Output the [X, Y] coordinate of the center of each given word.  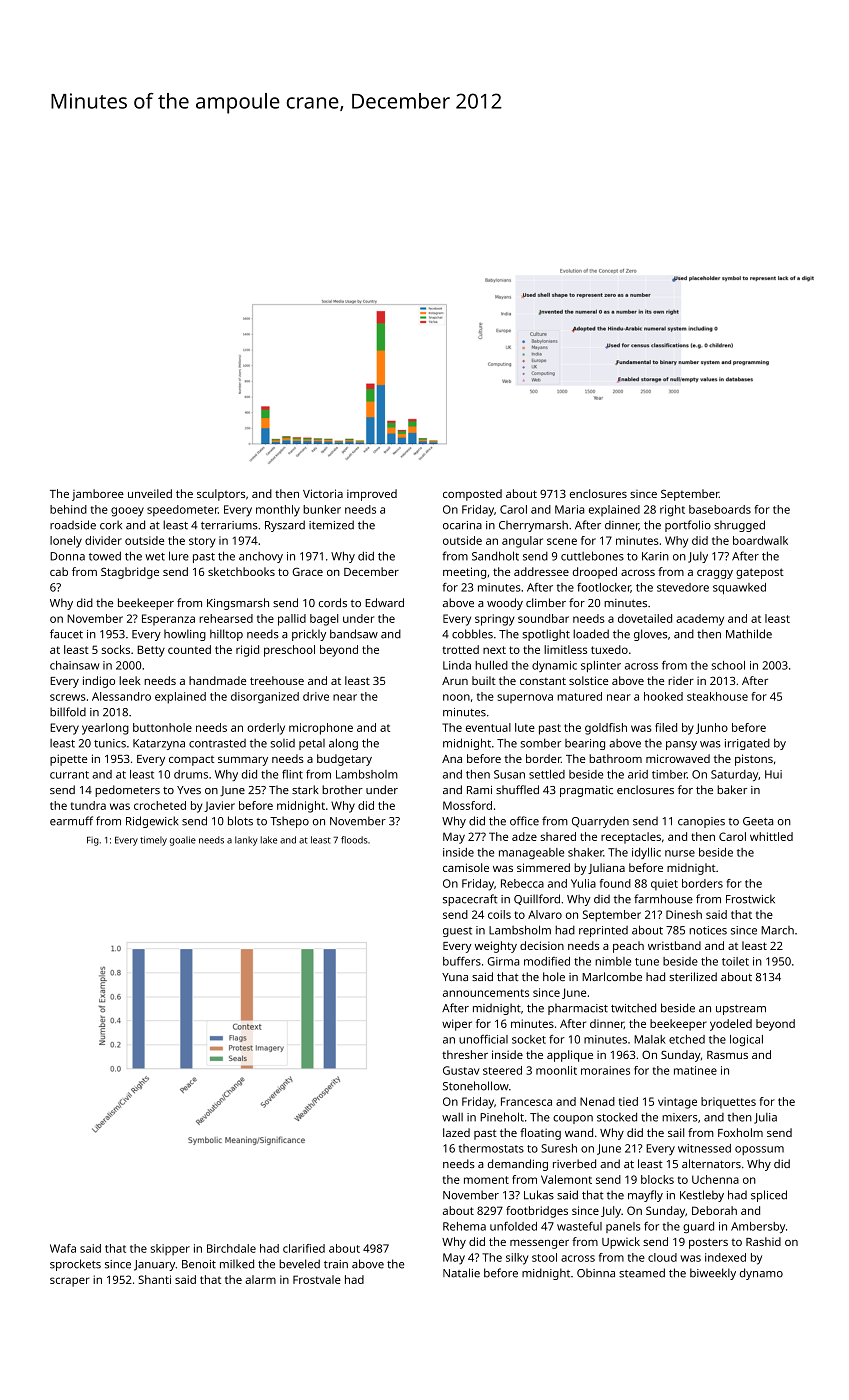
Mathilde [749, 634]
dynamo [761, 1274]
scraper [70, 1282]
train [336, 1264]
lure [179, 556]
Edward [384, 602]
